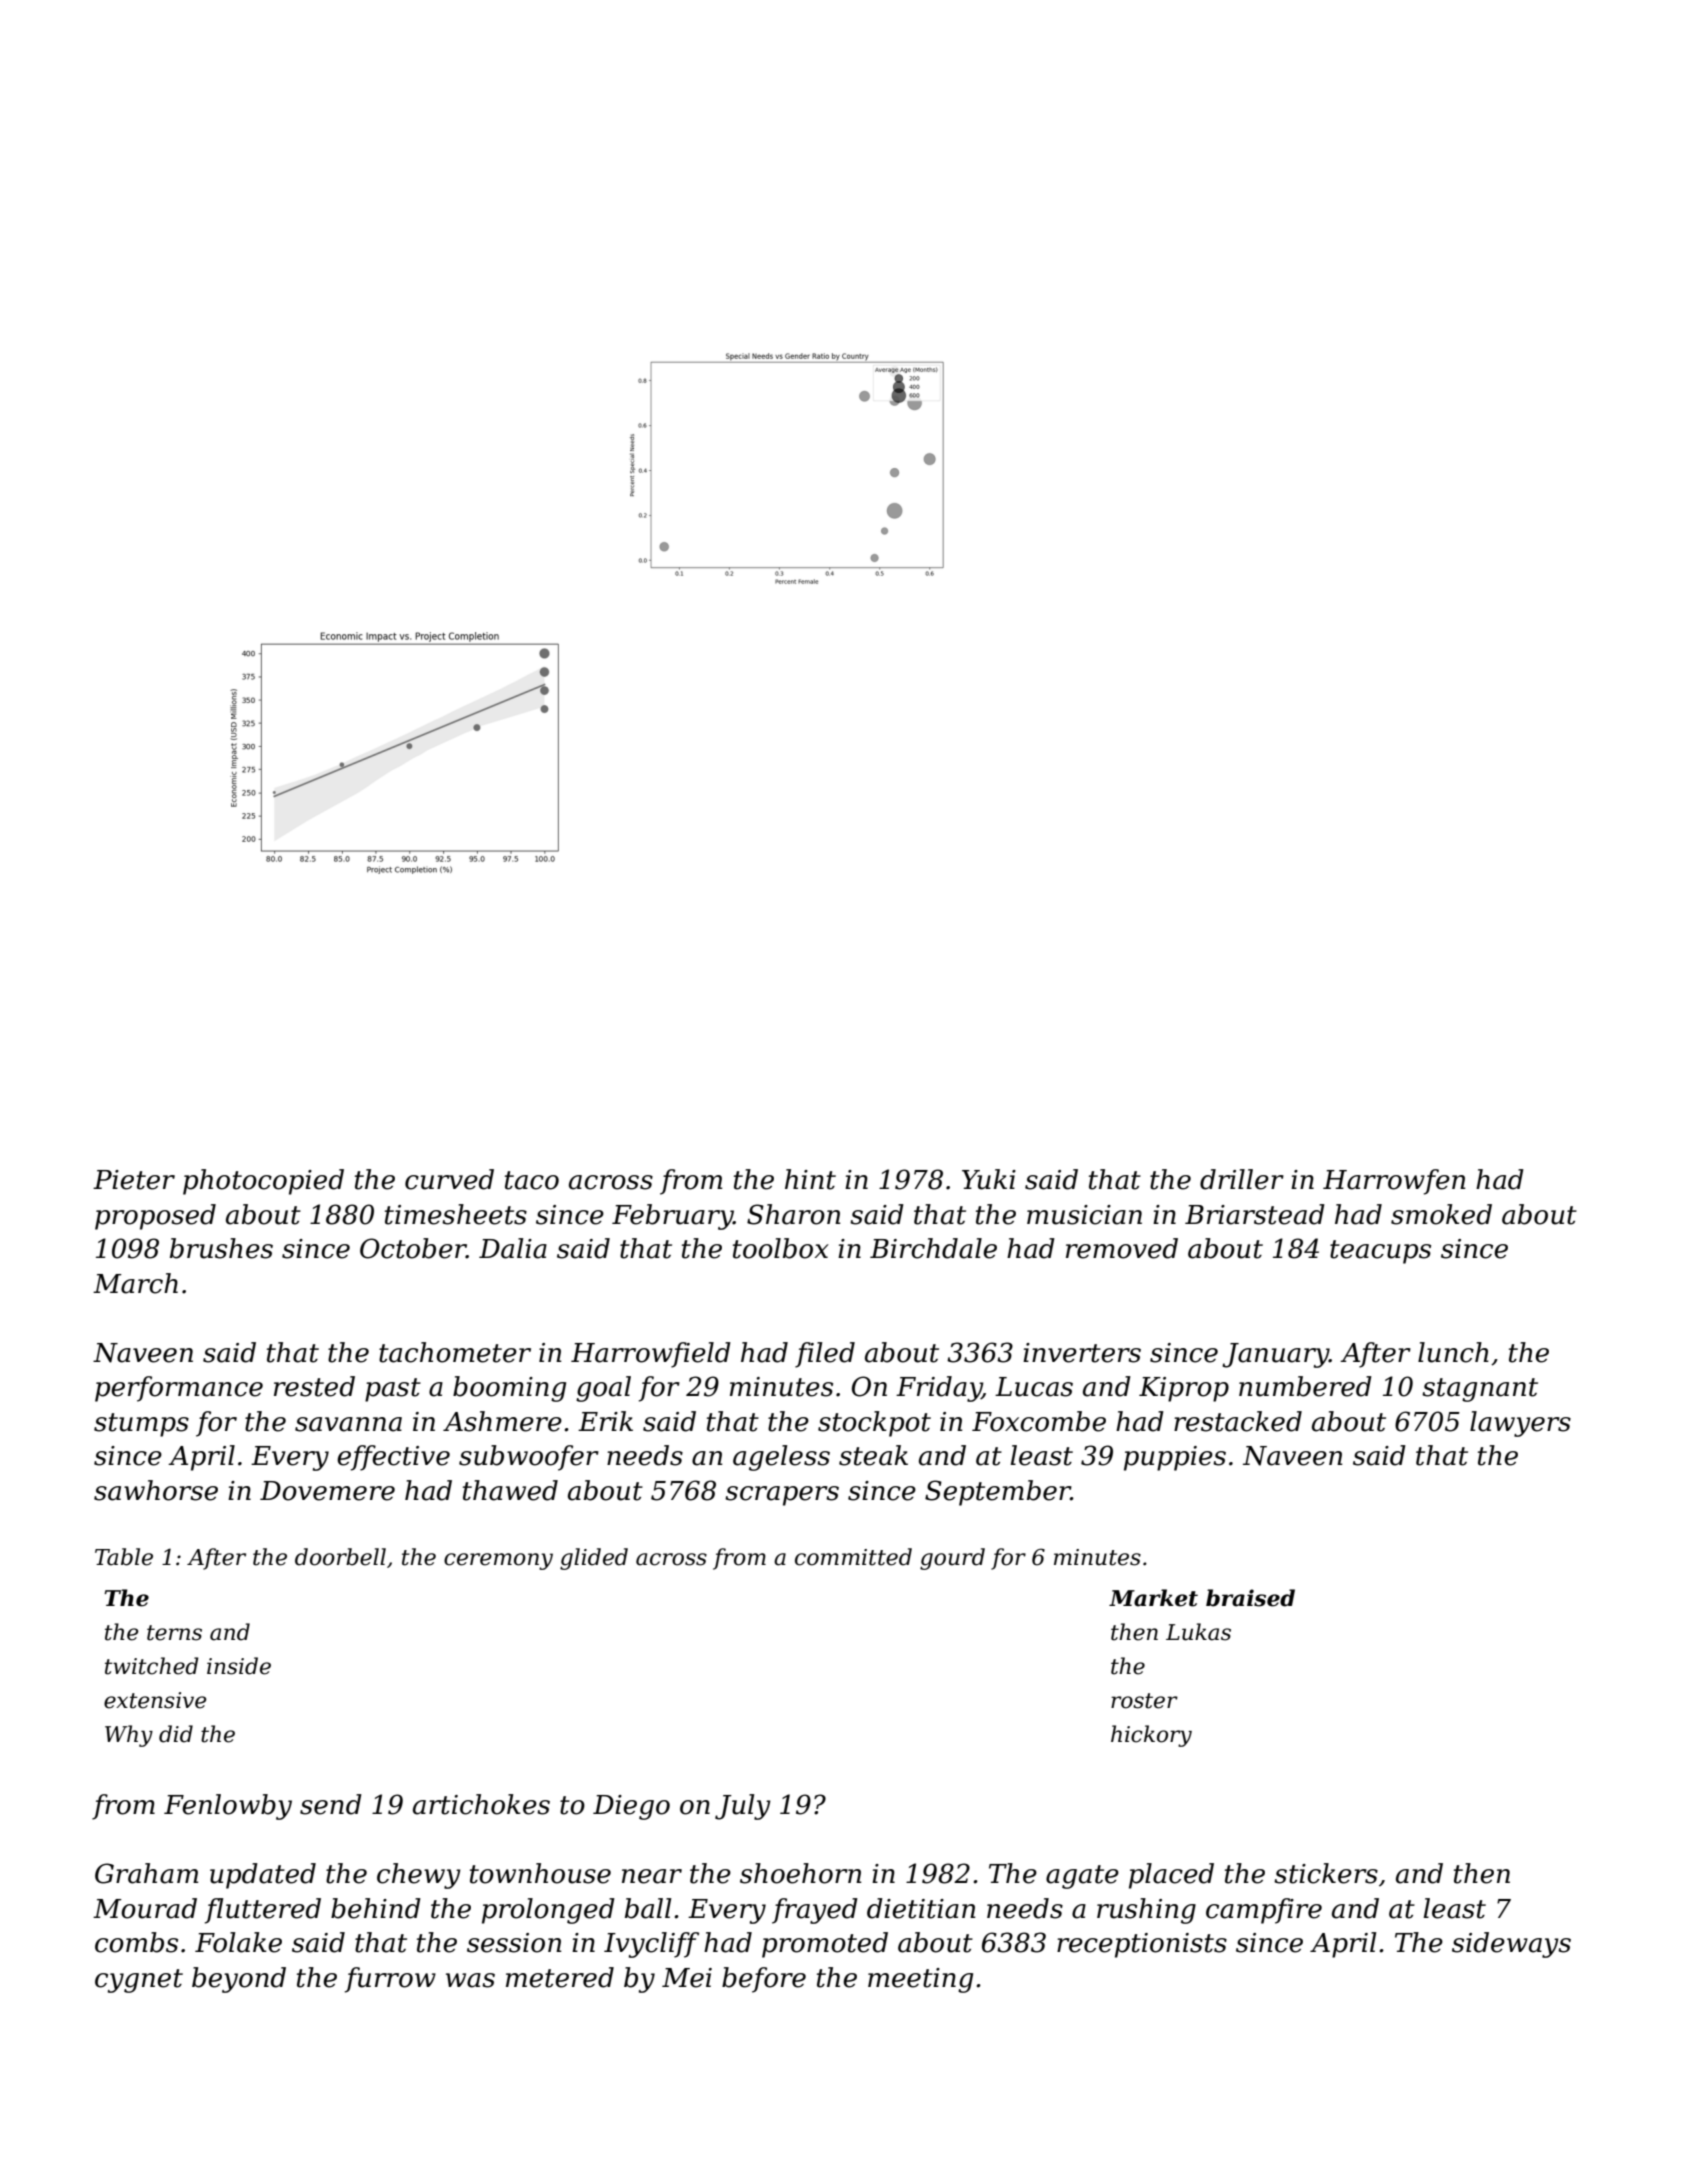  I want to click on agate, so click(1082, 1877).
